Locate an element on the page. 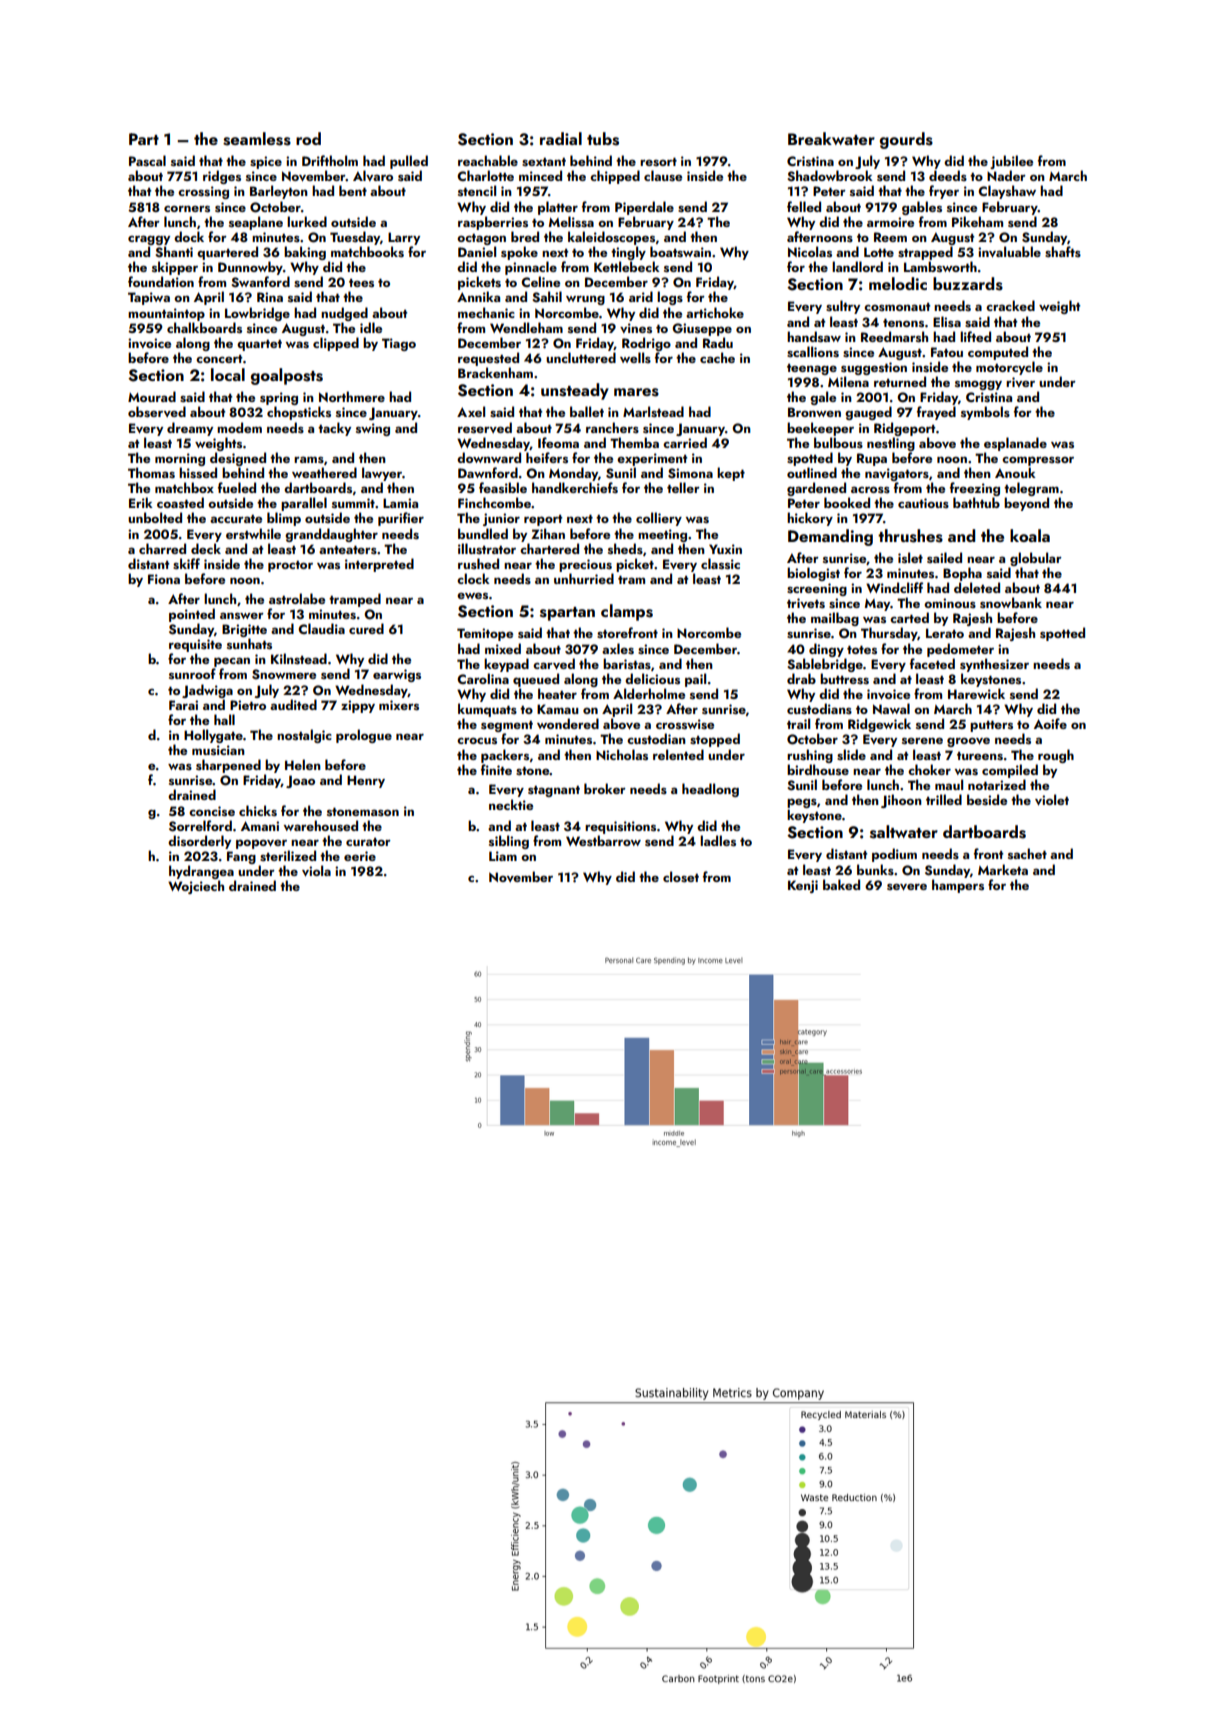  shafts is located at coordinates (1063, 251).
